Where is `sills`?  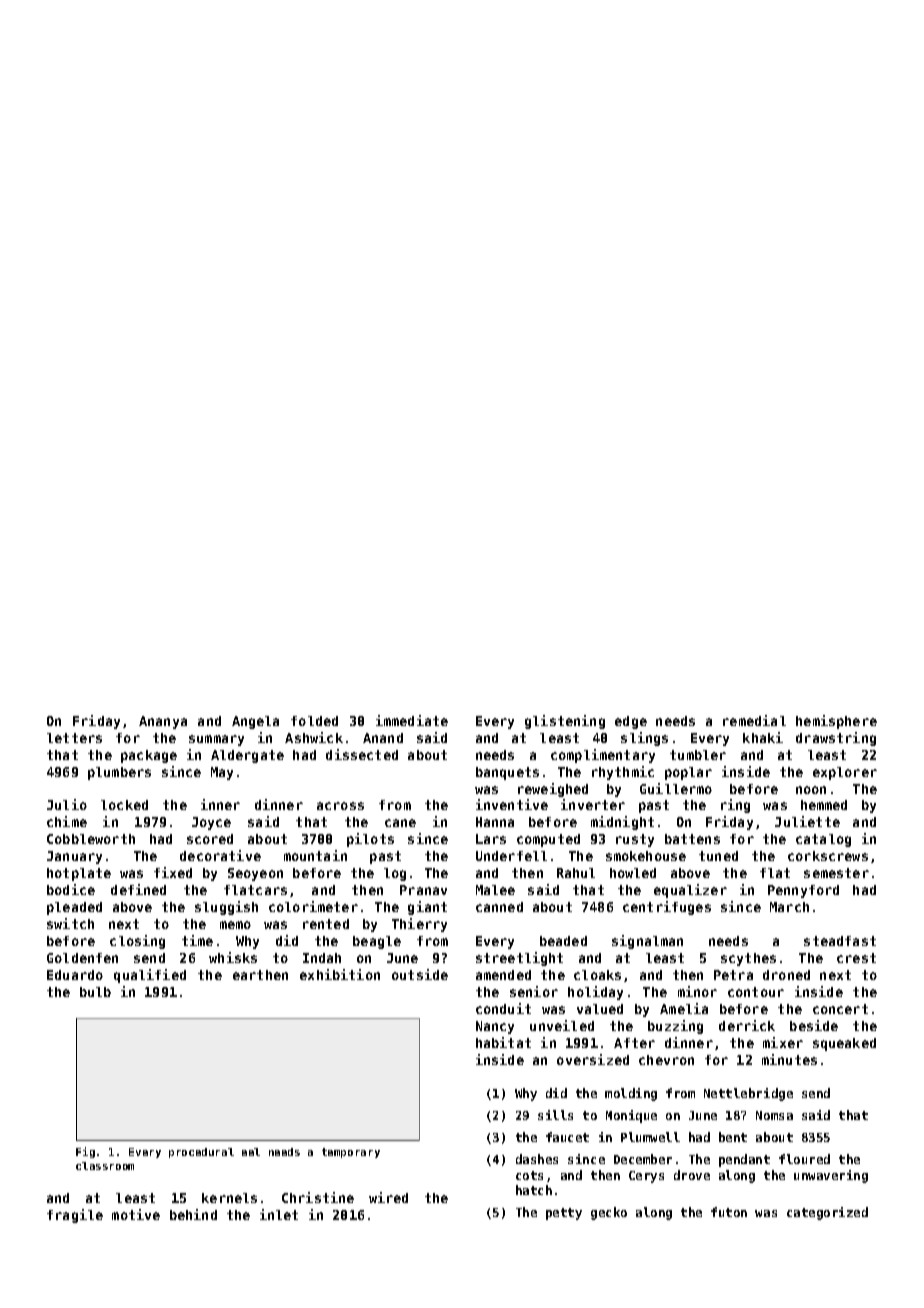
sills is located at coordinates (555, 1115).
